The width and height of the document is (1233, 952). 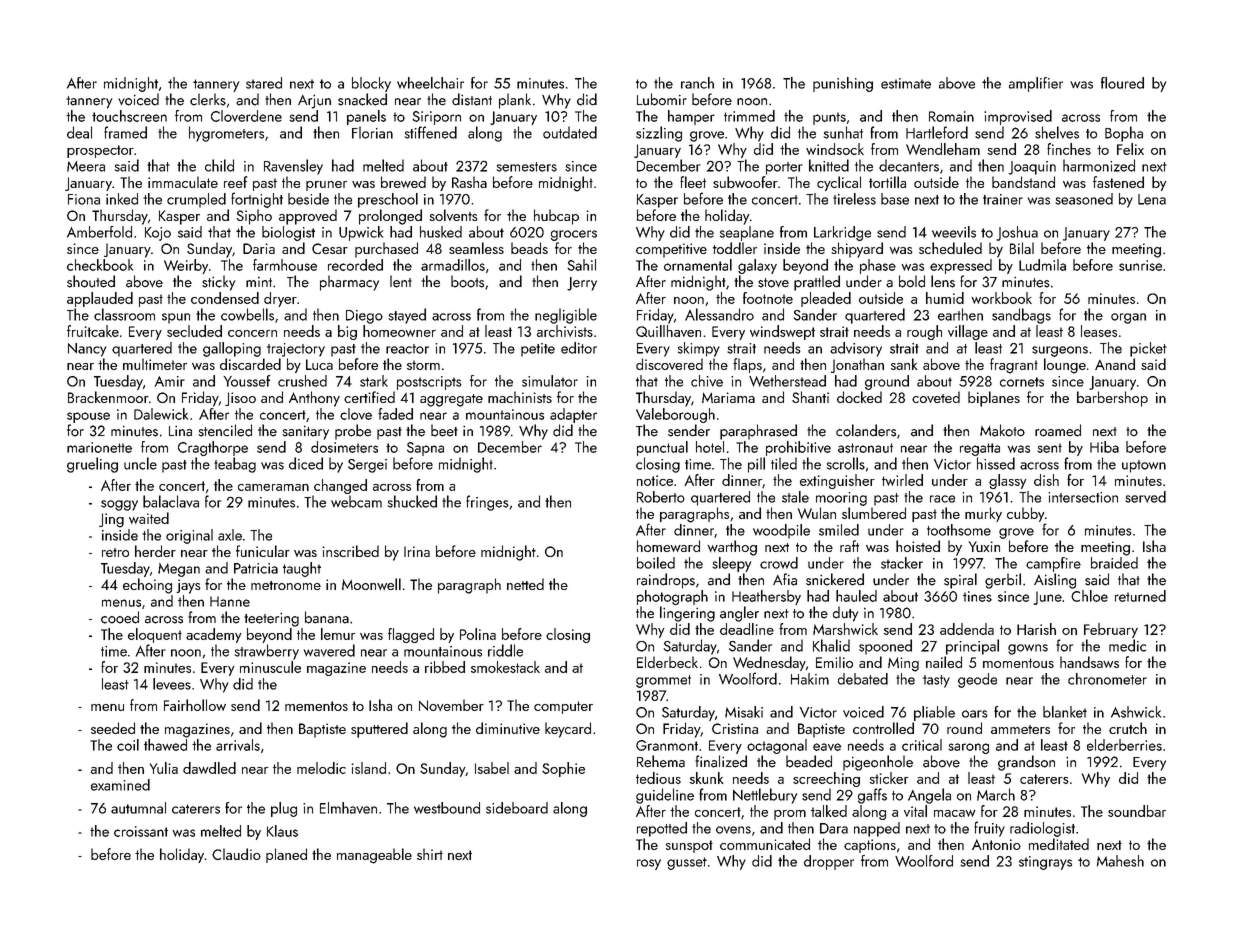 I want to click on elderberries, so click(x=1124, y=745).
